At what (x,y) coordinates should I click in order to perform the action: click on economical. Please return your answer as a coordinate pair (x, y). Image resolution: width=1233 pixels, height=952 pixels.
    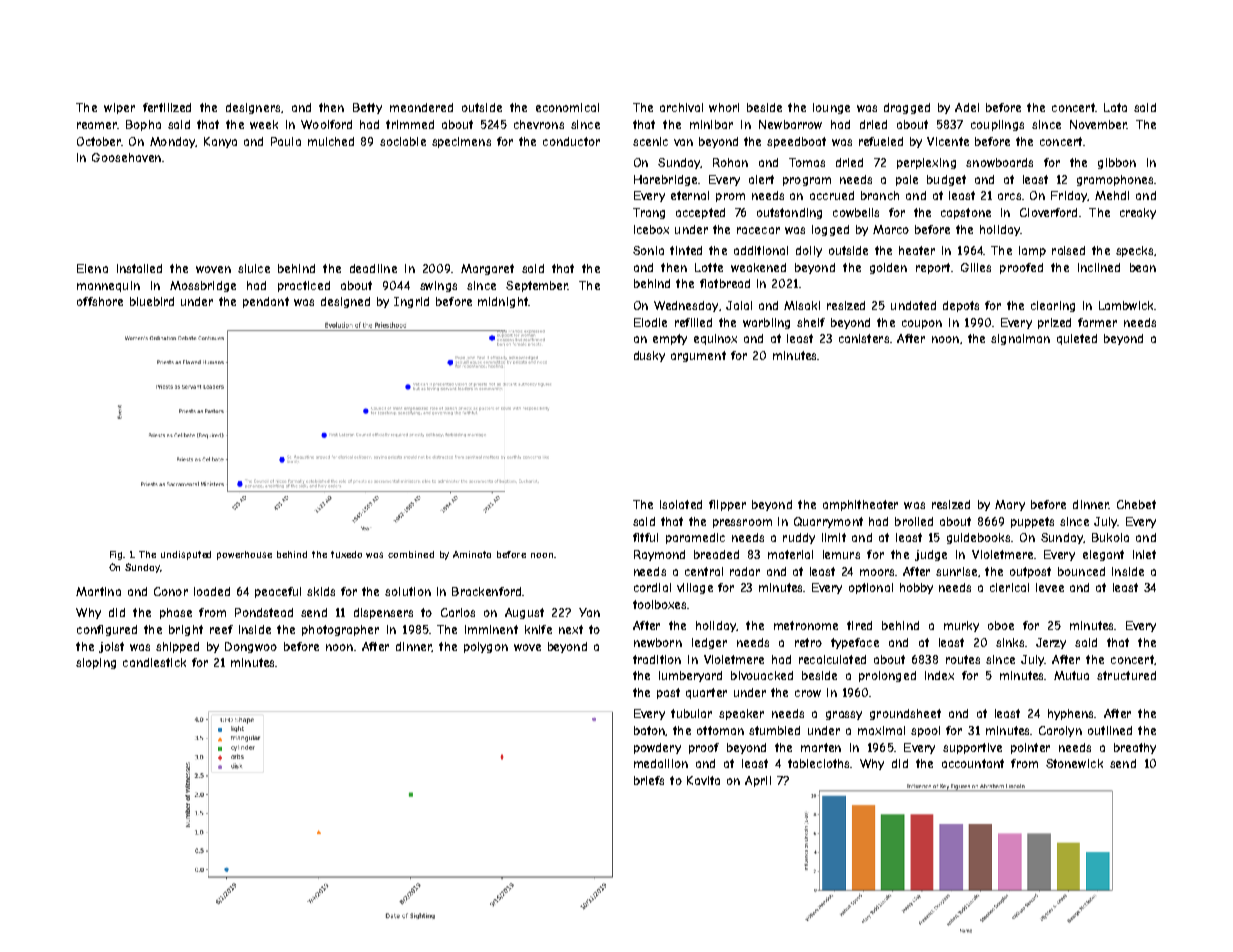
    Looking at the image, I should click on (567, 107).
